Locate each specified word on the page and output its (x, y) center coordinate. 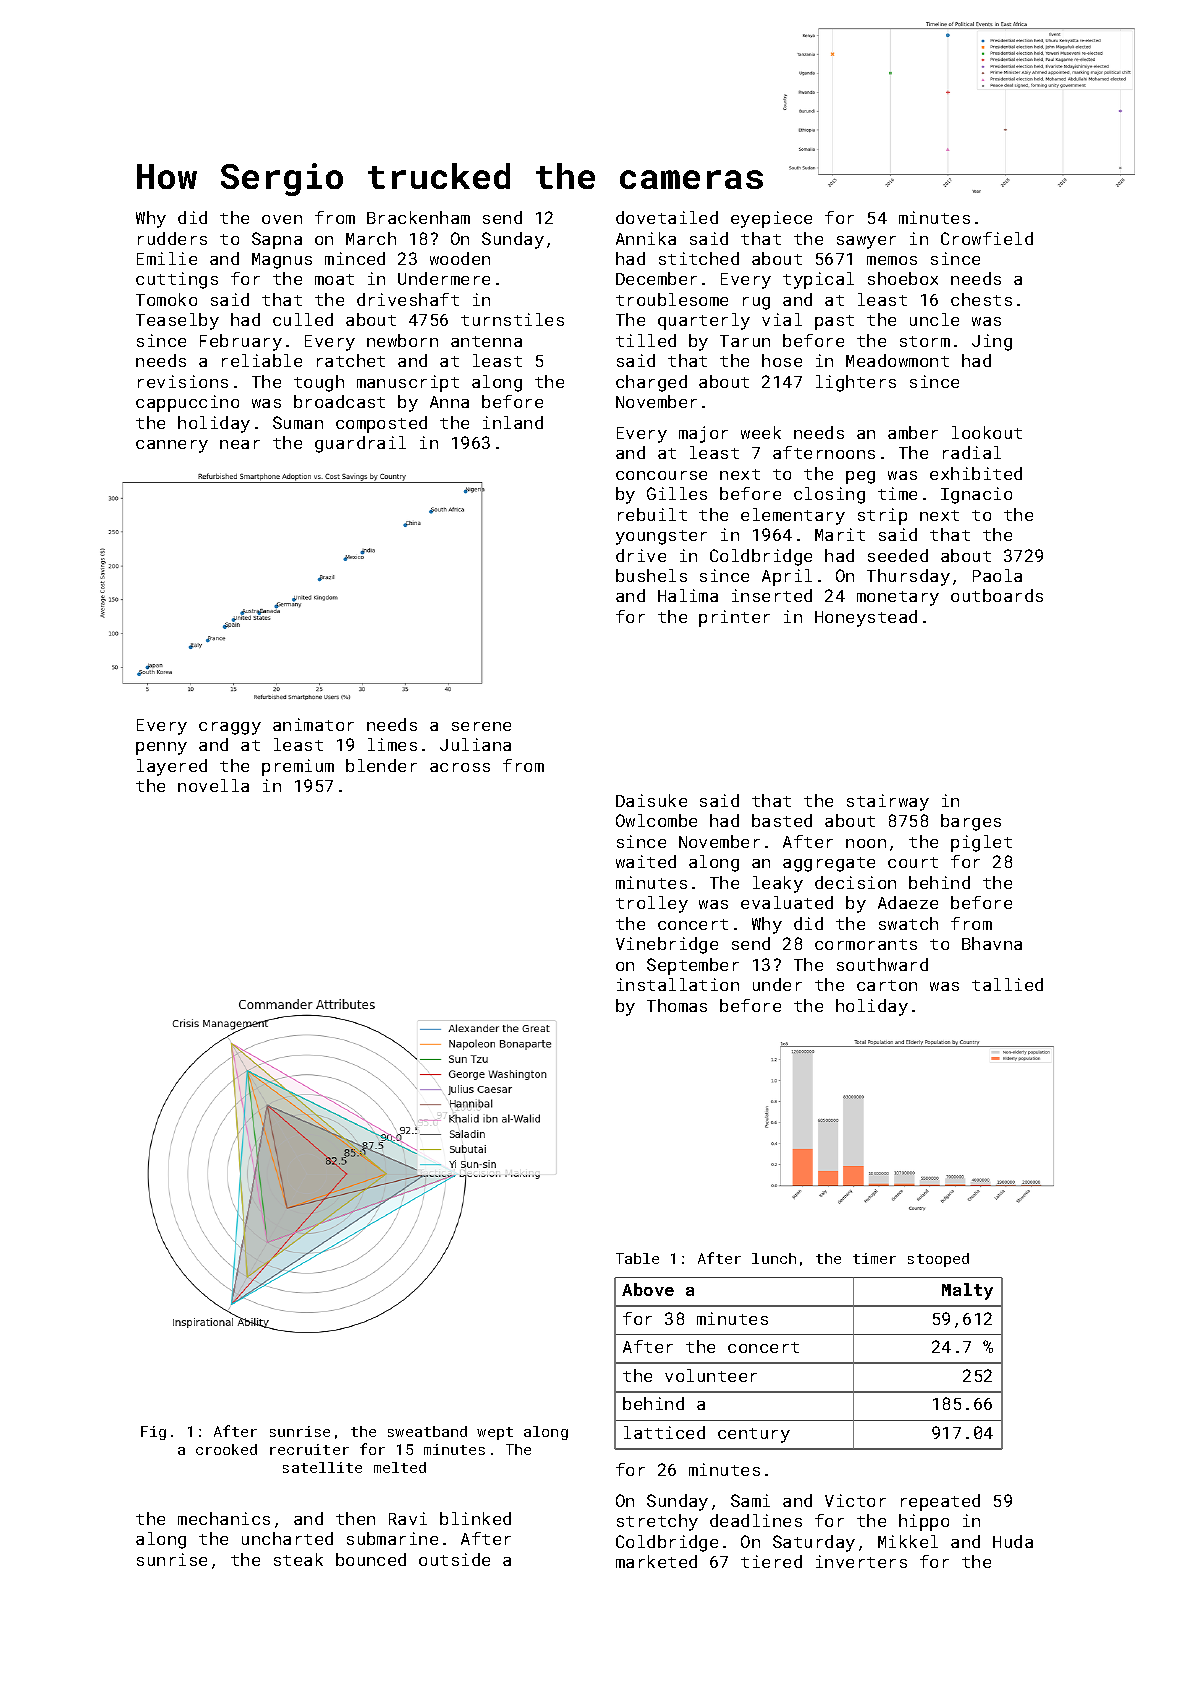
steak (298, 1559)
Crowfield (987, 238)
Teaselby (177, 321)
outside (454, 1559)
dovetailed (667, 217)
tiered (771, 1561)
